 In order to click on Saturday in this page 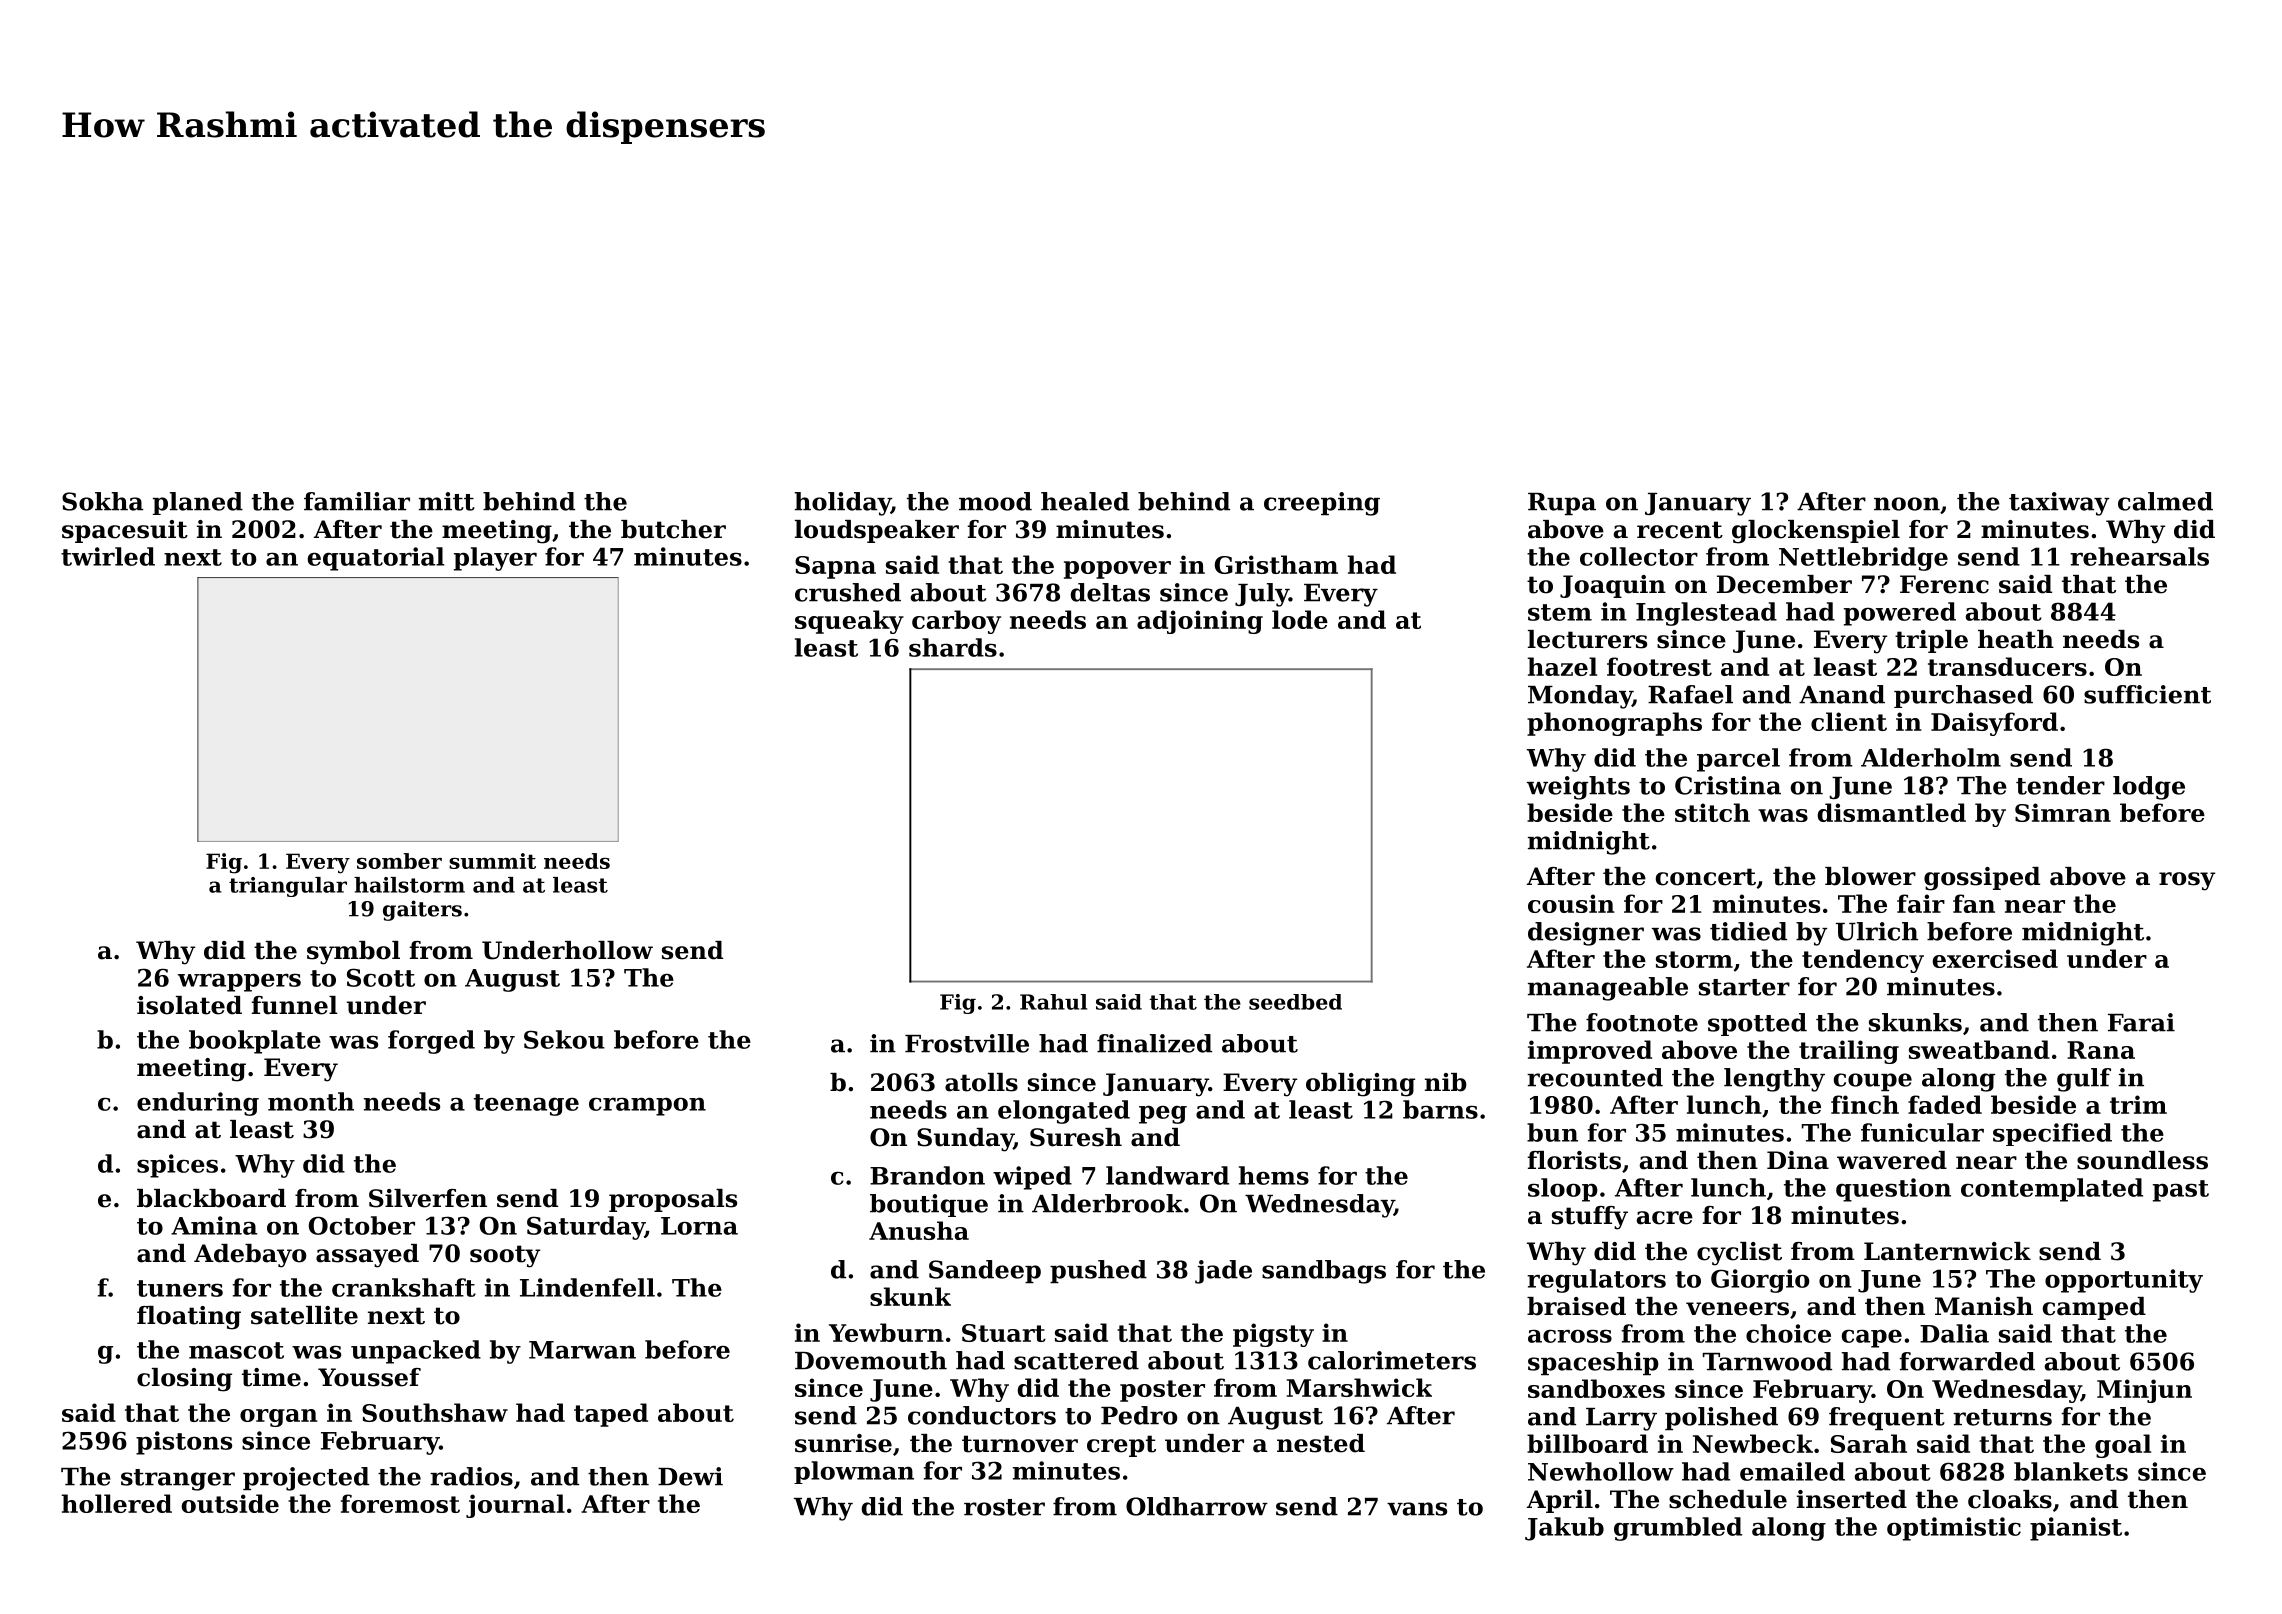, I will do `click(586, 1228)`.
